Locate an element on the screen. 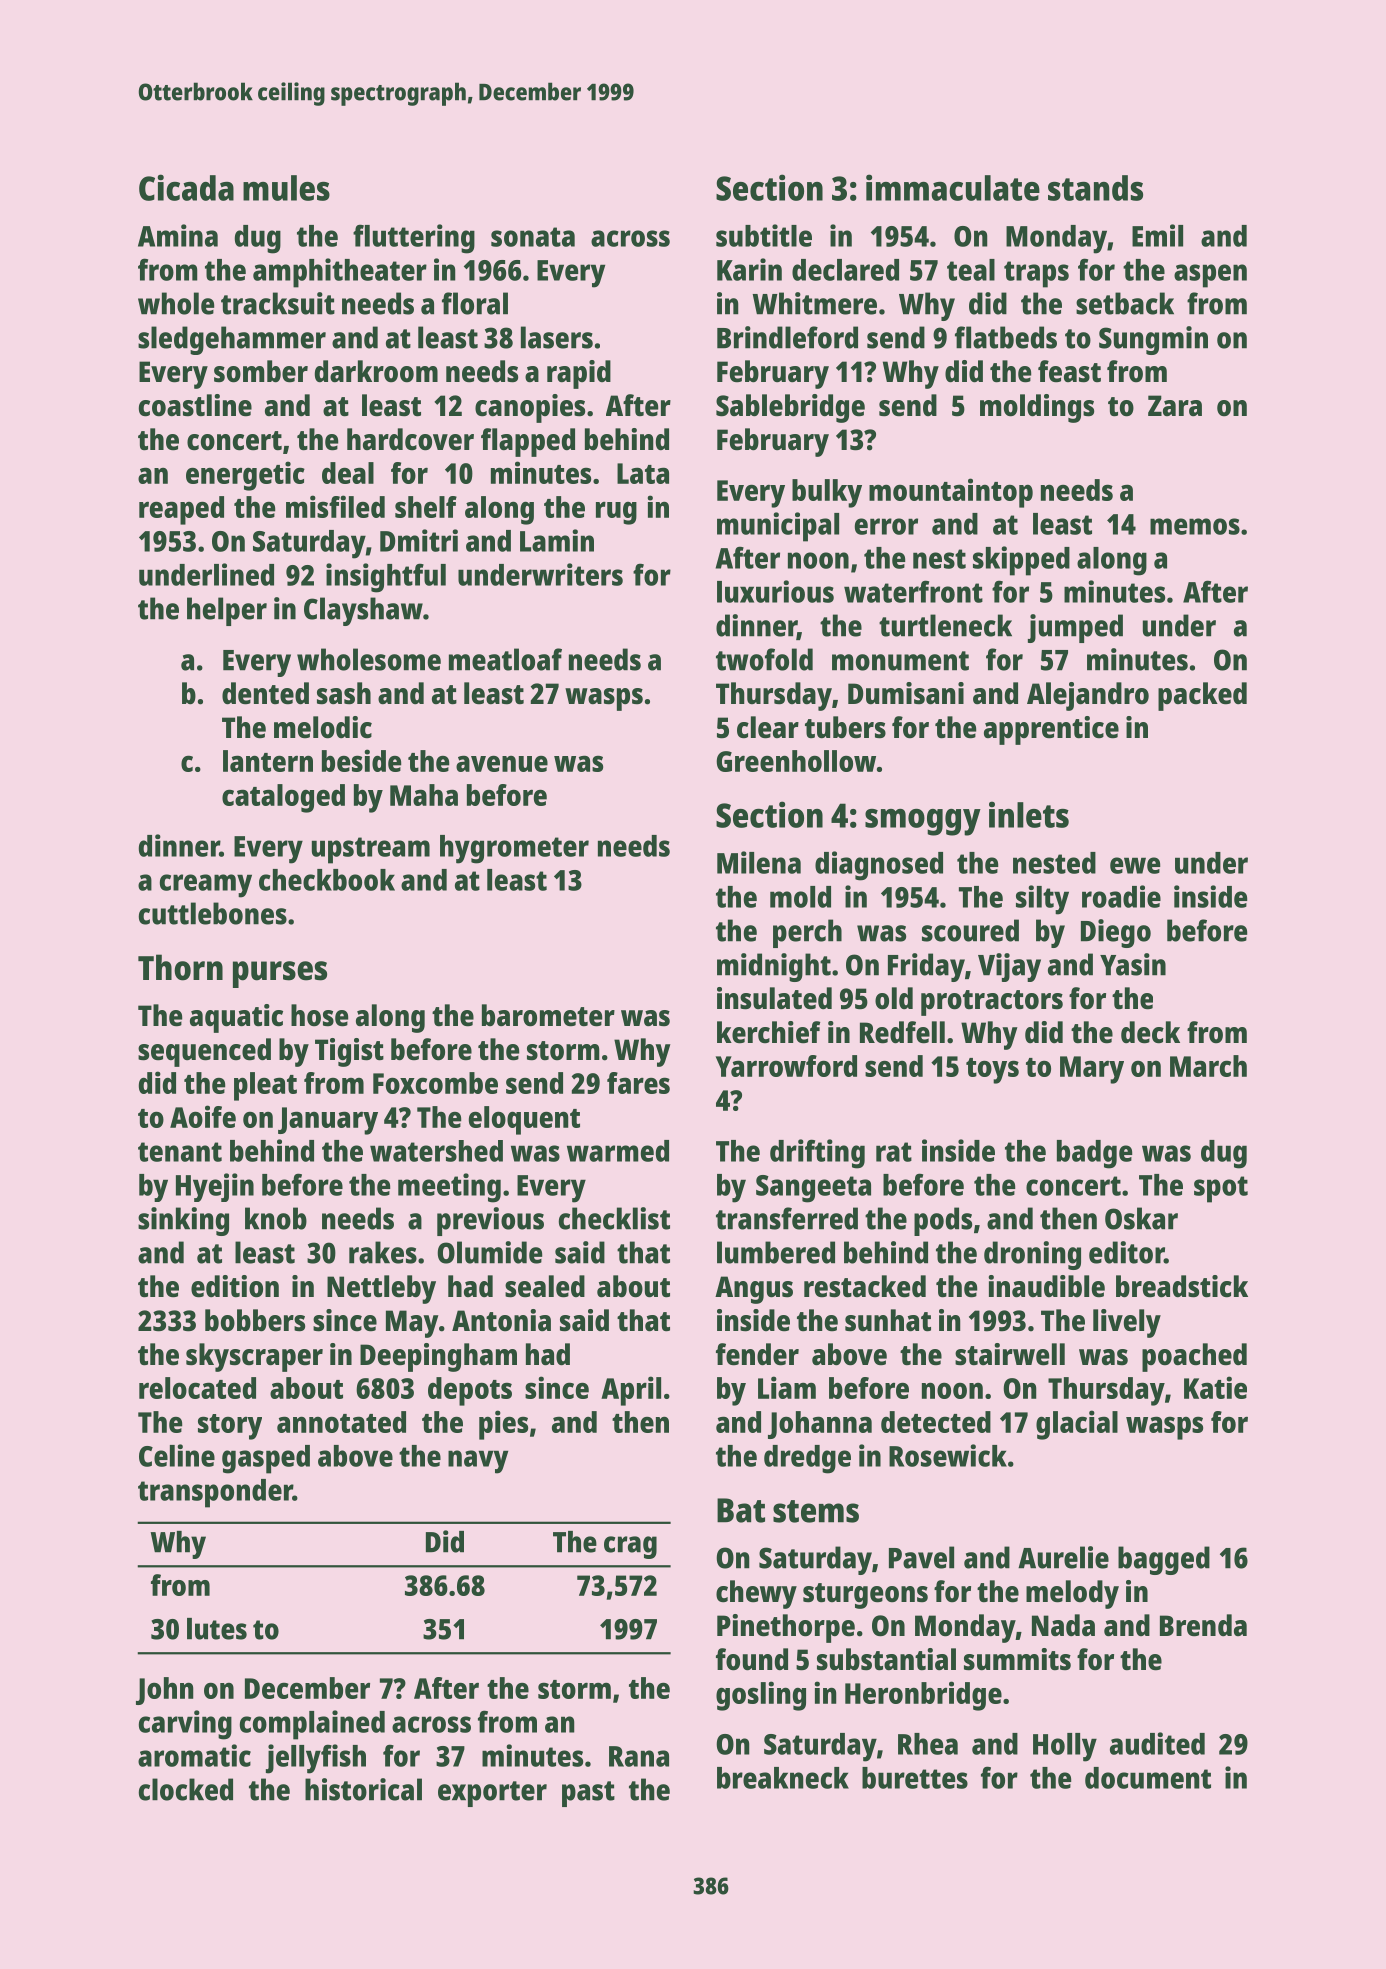  inlets is located at coordinates (1029, 814).
